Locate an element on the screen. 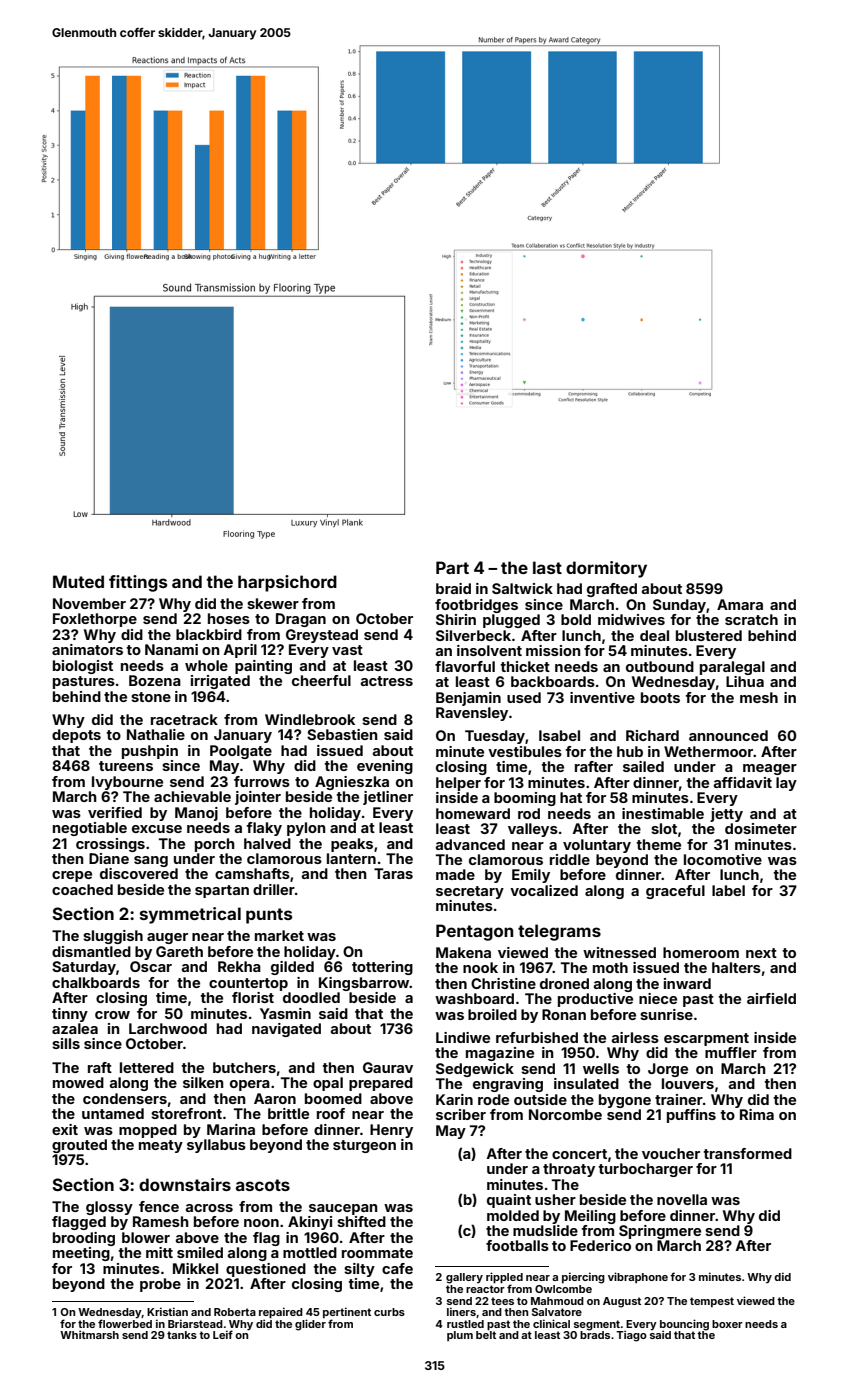 This screenshot has width=849, height=1400. last is located at coordinates (547, 567).
